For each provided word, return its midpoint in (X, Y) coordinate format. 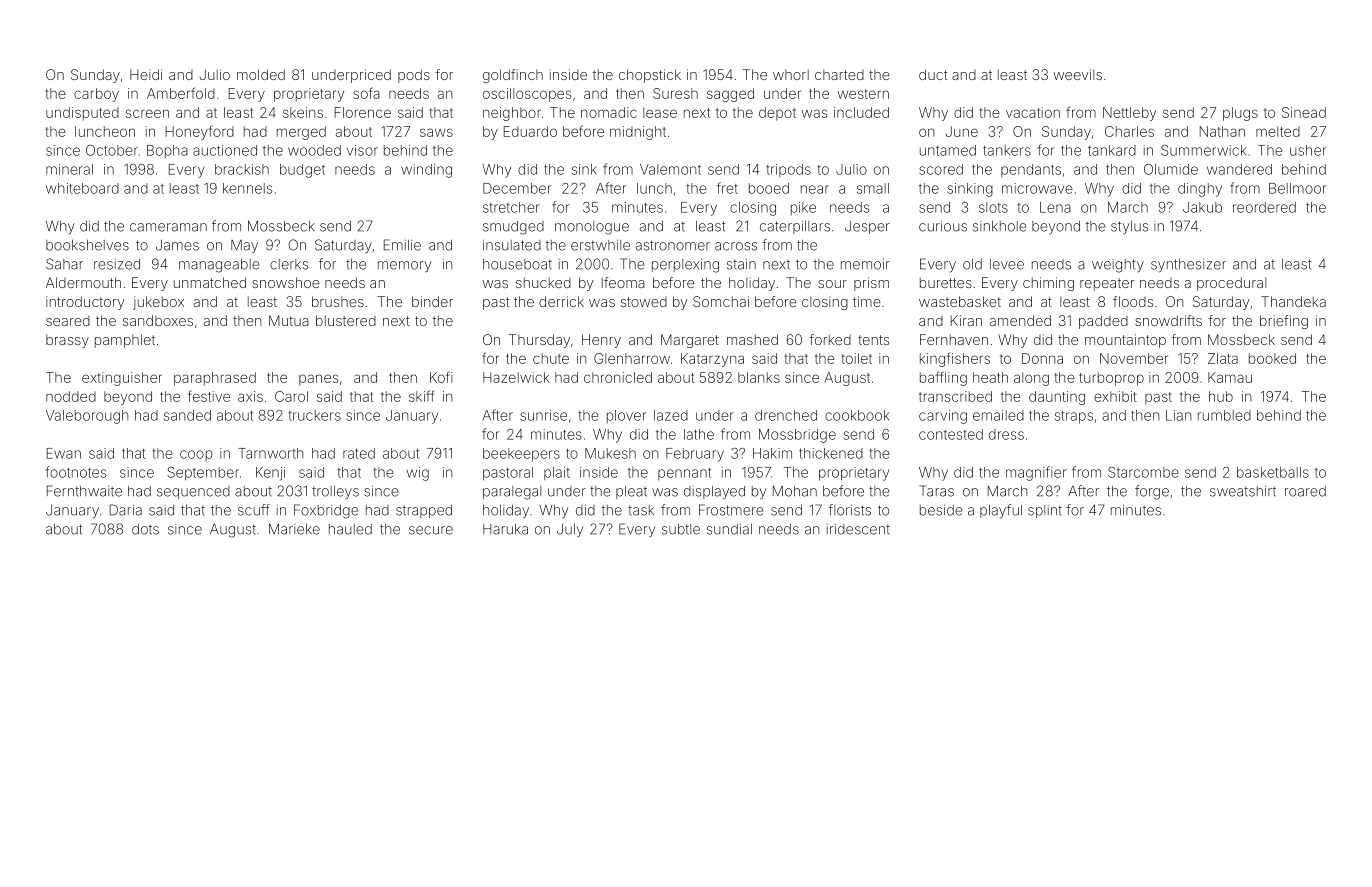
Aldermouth (83, 282)
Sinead (1304, 112)
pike (803, 208)
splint (1045, 511)
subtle (681, 529)
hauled (350, 529)
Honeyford (200, 132)
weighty (1118, 266)
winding (426, 171)
